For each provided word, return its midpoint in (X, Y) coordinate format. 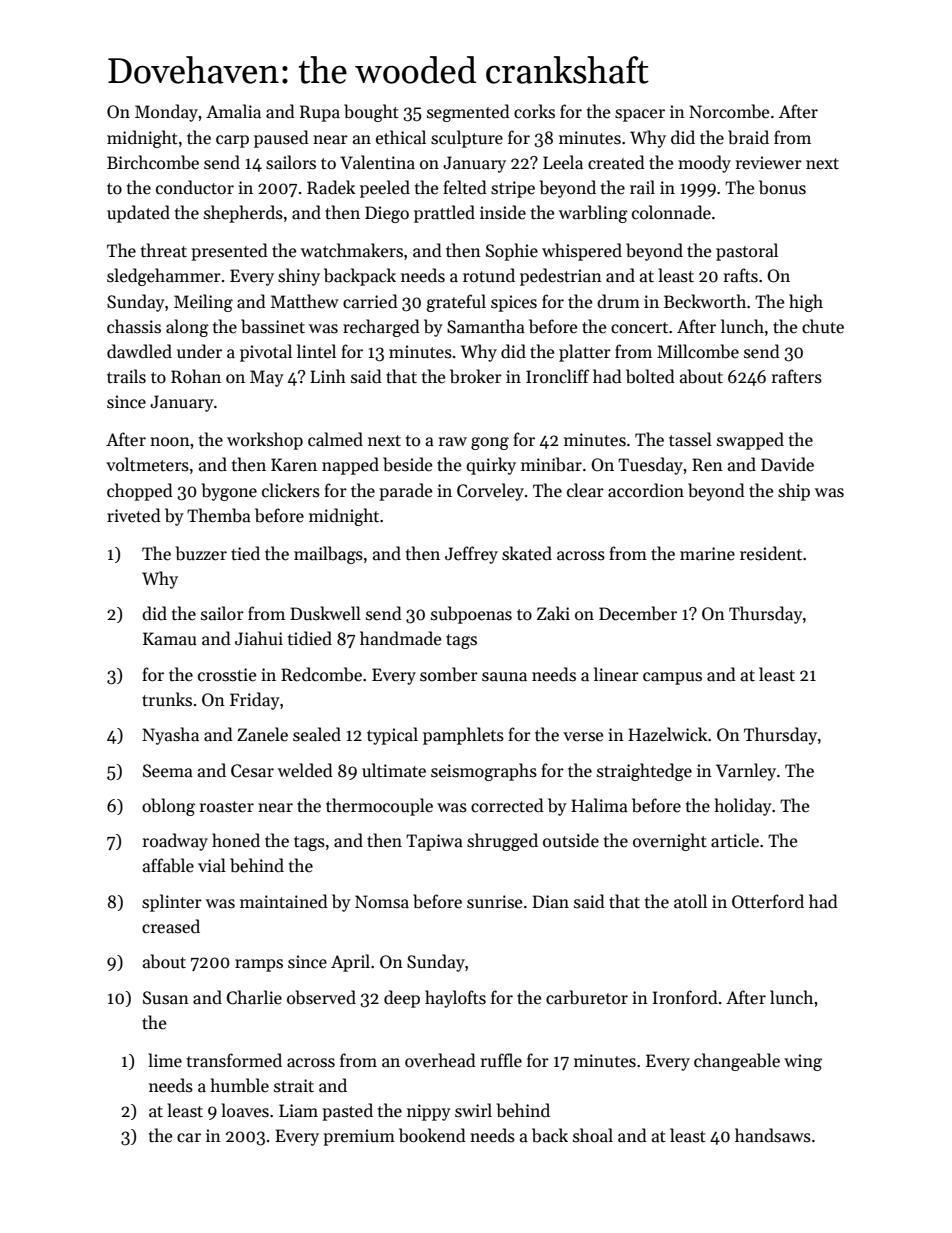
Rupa (320, 113)
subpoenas (471, 615)
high (806, 303)
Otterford (768, 901)
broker (476, 376)
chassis (134, 326)
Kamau (170, 639)
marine (707, 554)
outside (571, 840)
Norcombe (729, 111)
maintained (284, 901)
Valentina (377, 162)
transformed (234, 1060)
